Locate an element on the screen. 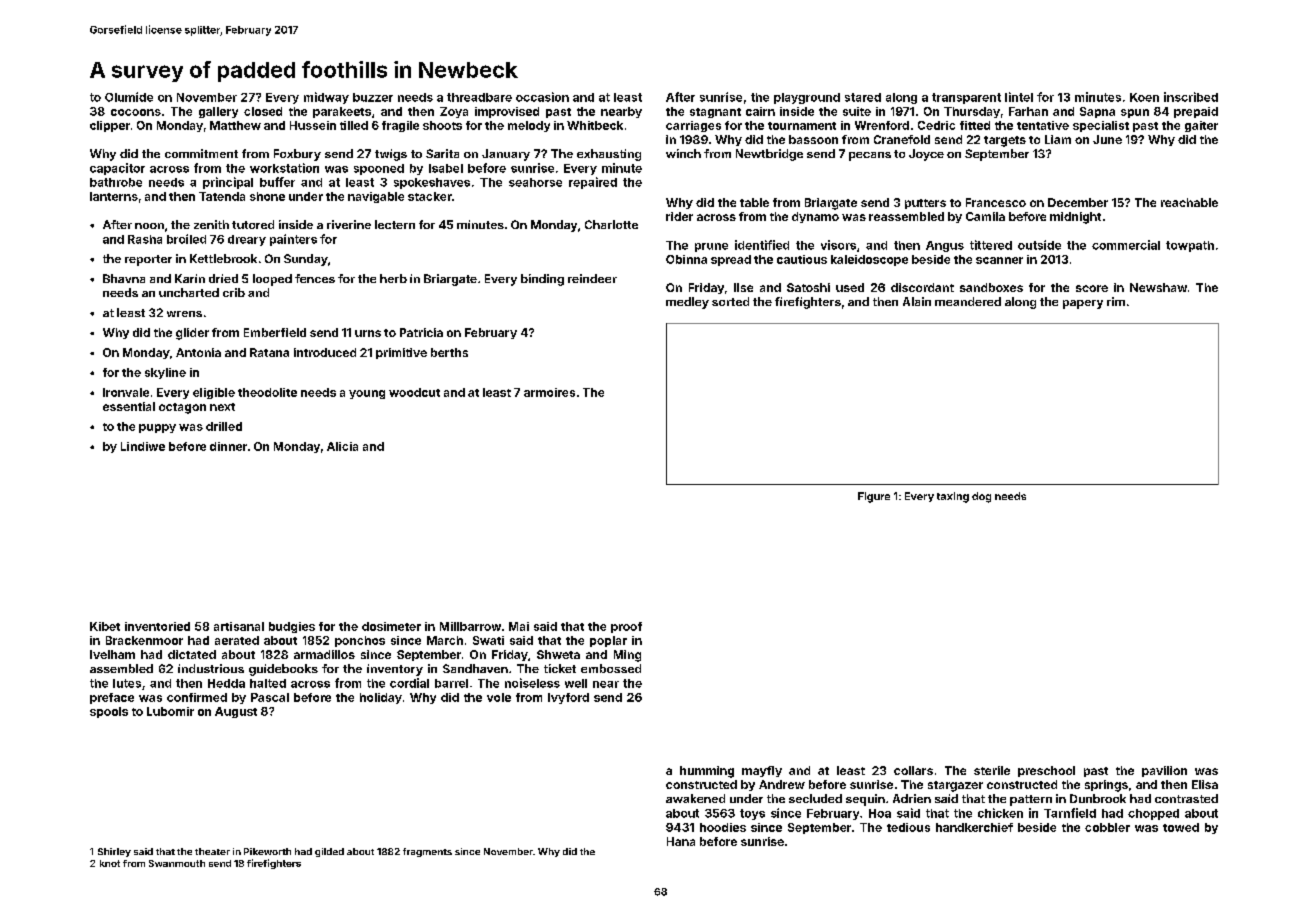  dinner is located at coordinates (228, 446).
